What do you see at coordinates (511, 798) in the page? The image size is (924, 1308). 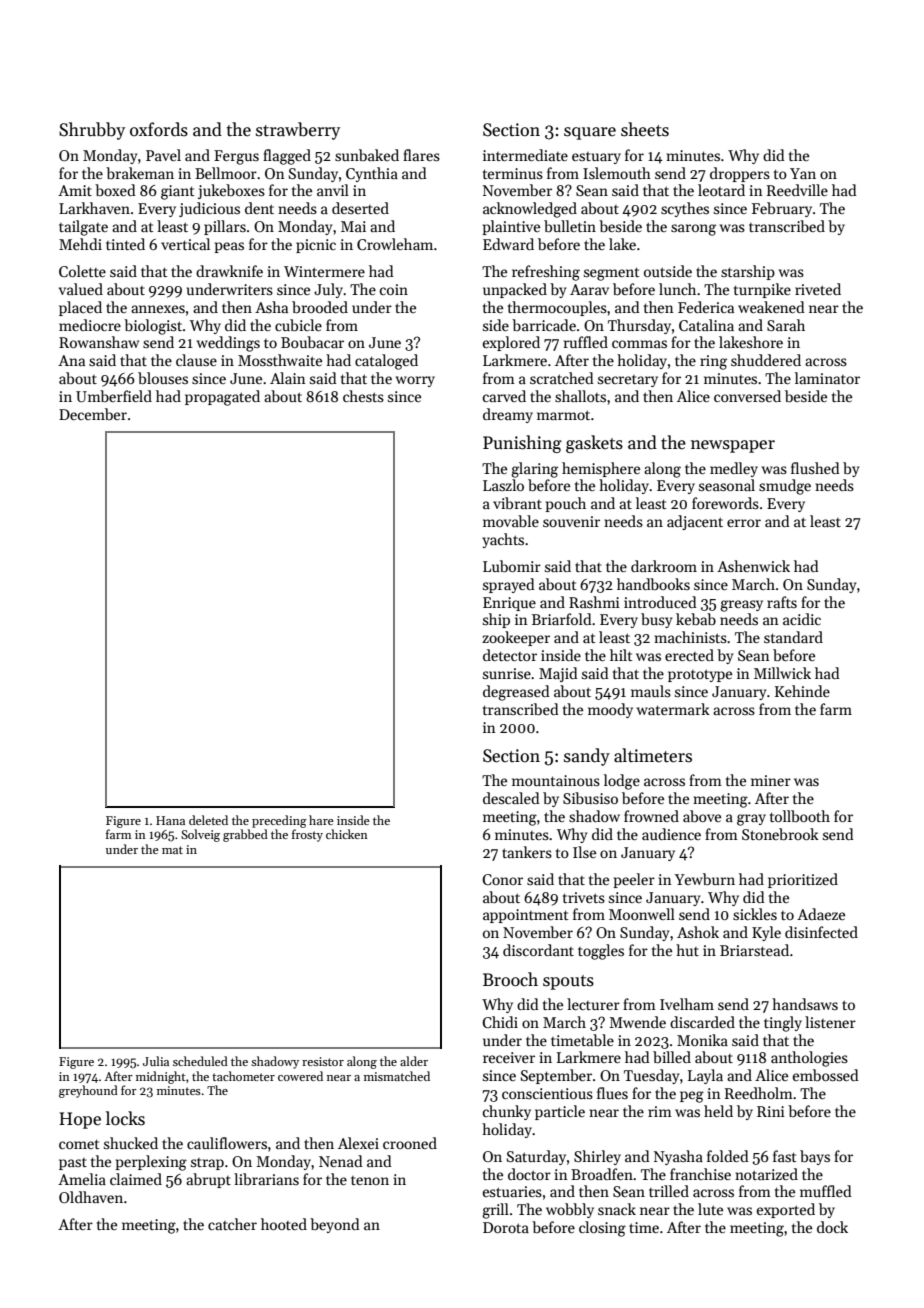 I see `descaled` at bounding box center [511, 798].
